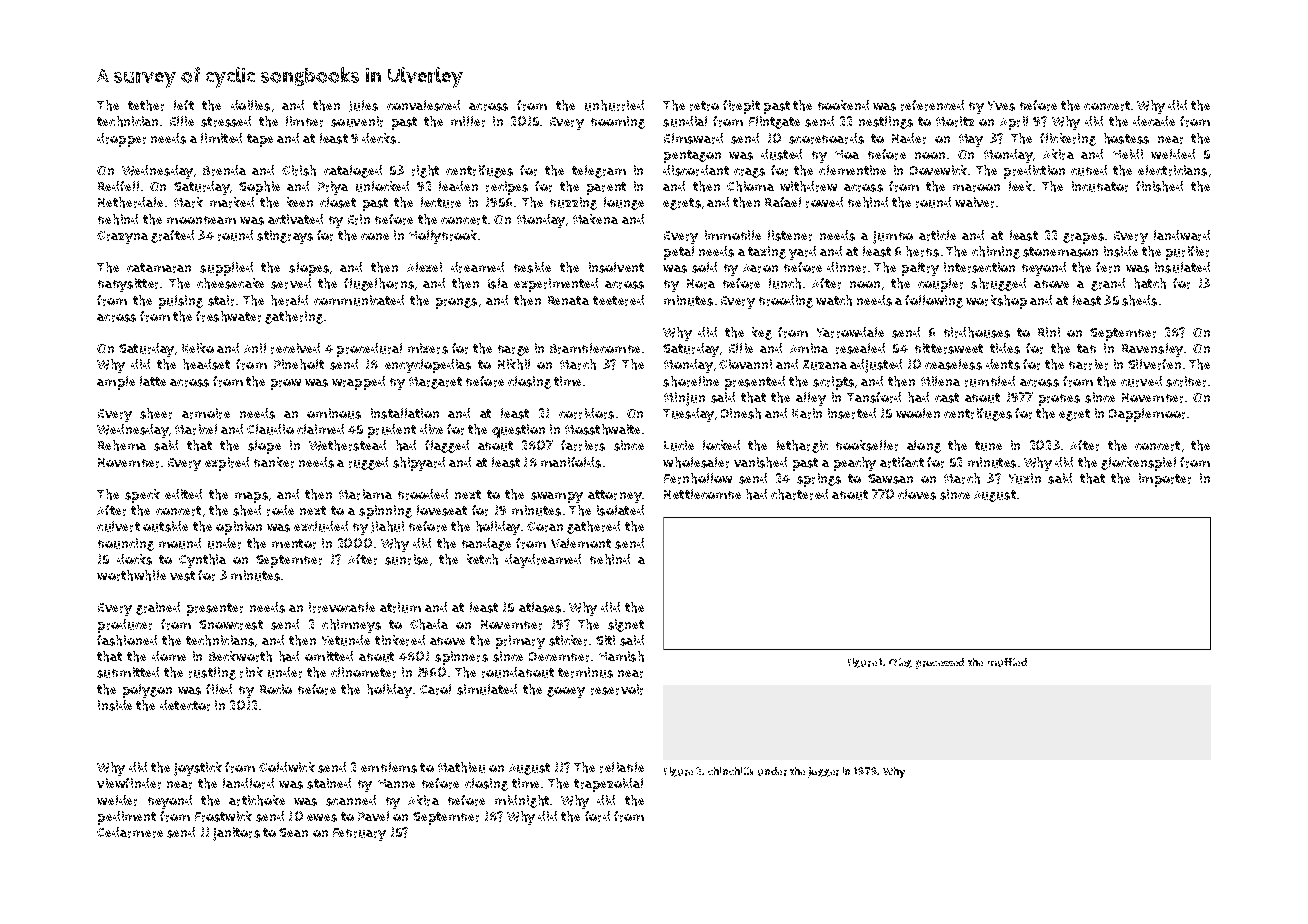 This document has width=1308, height=924. I want to click on isolated, so click(620, 510).
